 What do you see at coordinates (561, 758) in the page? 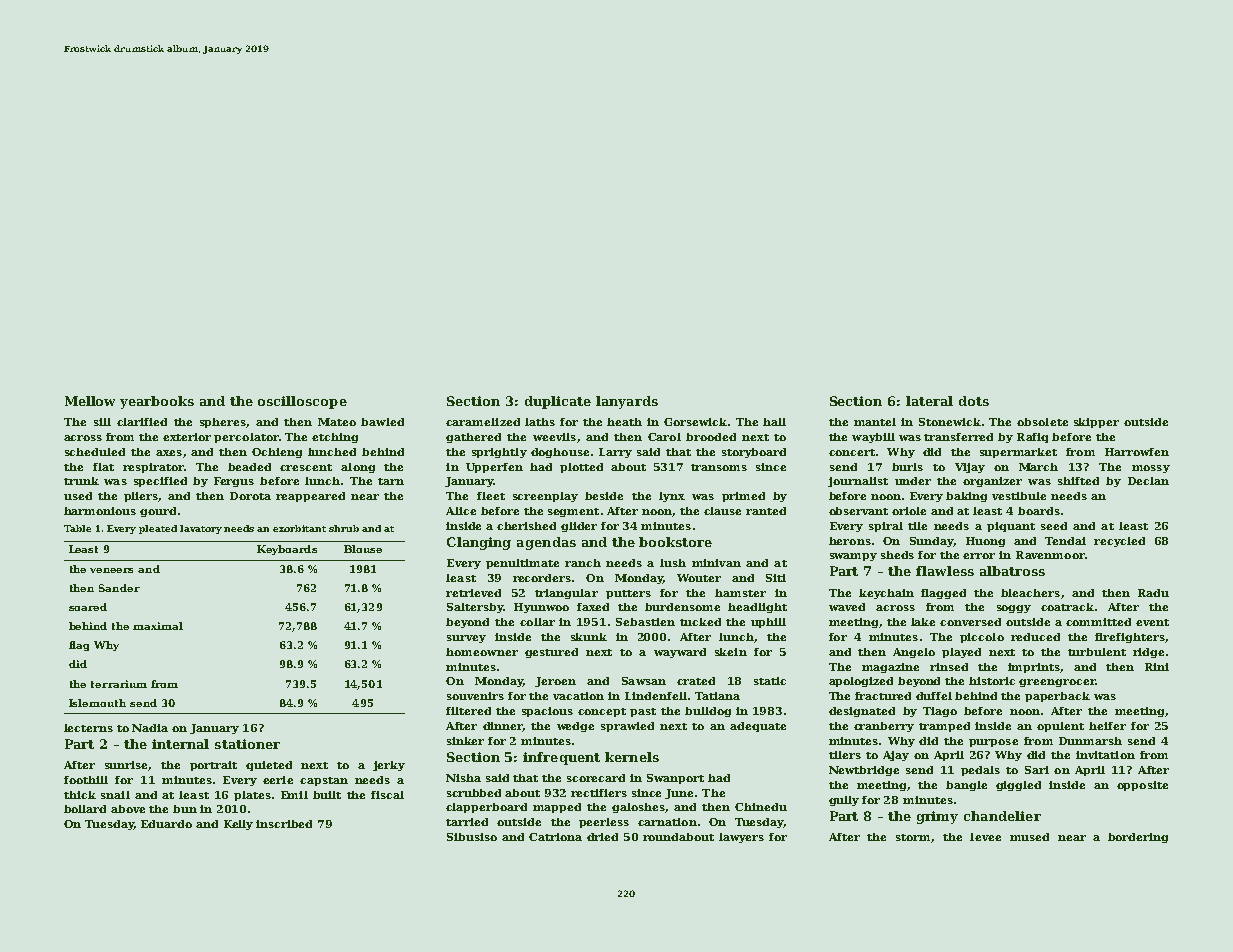
I see `infrequent` at bounding box center [561, 758].
